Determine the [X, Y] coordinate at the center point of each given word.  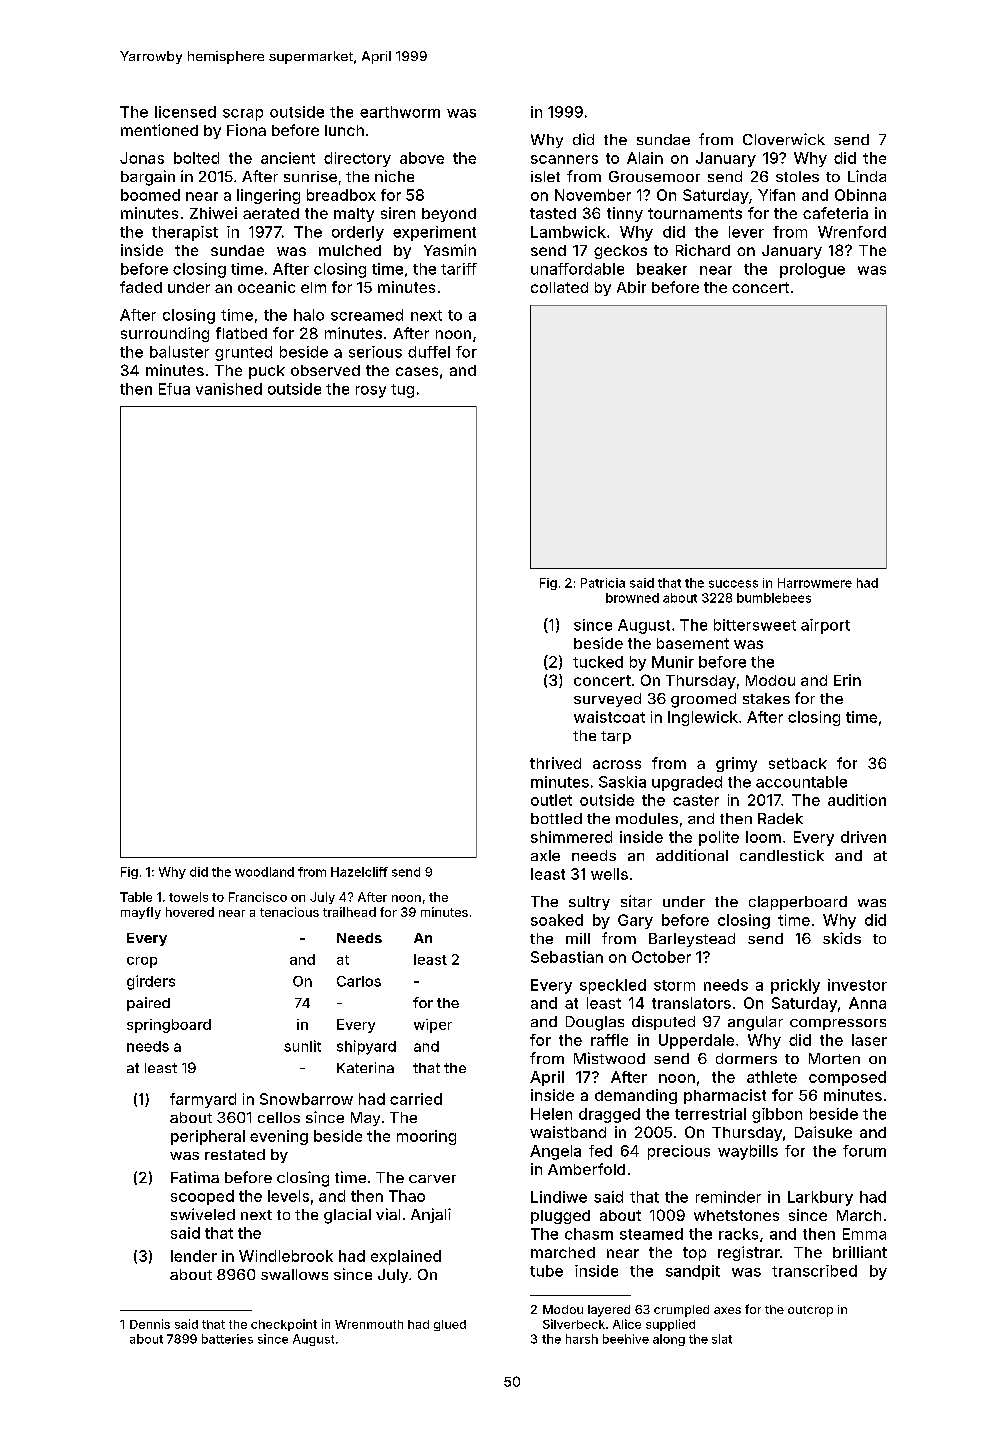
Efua [174, 389]
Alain [645, 158]
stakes [766, 698]
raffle [609, 1040]
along [669, 1340]
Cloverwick [784, 139]
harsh [582, 1339]
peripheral [208, 1137]
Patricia [603, 583]
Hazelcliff [359, 872]
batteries [227, 1339]
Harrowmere [815, 583]
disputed [663, 1023]
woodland [264, 872]
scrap [243, 115]
